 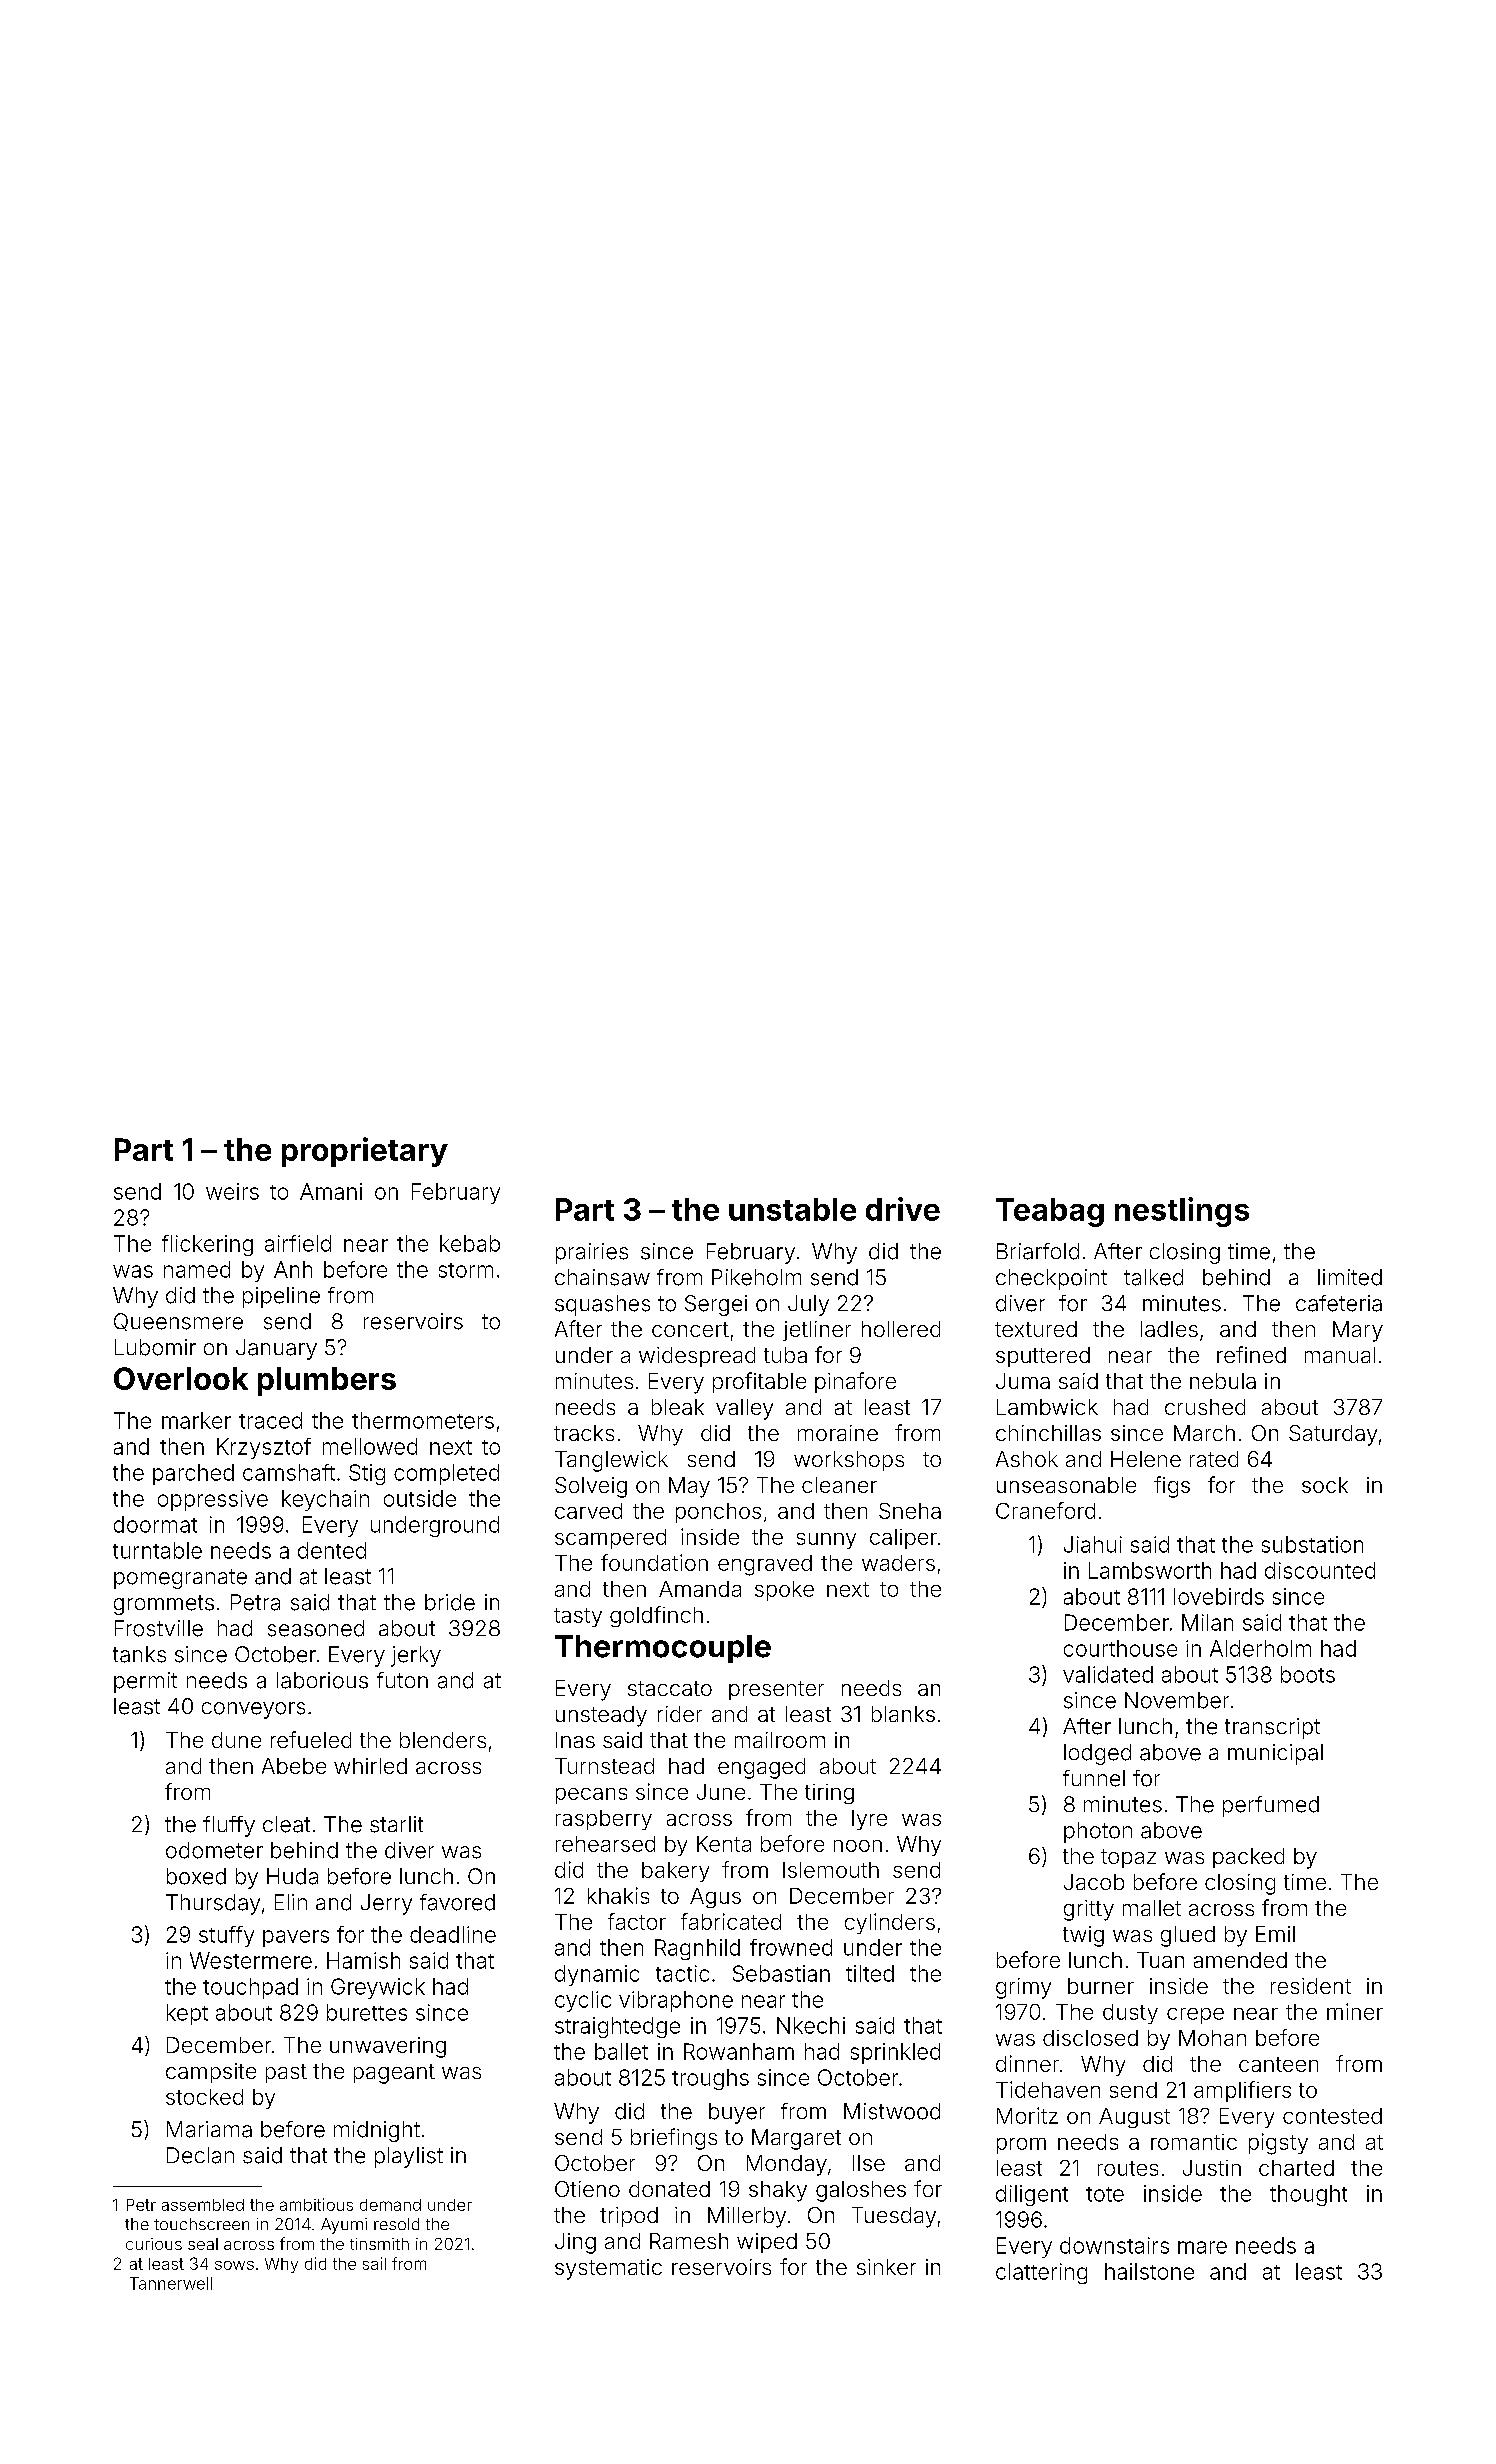 What do you see at coordinates (890, 1923) in the image?
I see `cylinders` at bounding box center [890, 1923].
